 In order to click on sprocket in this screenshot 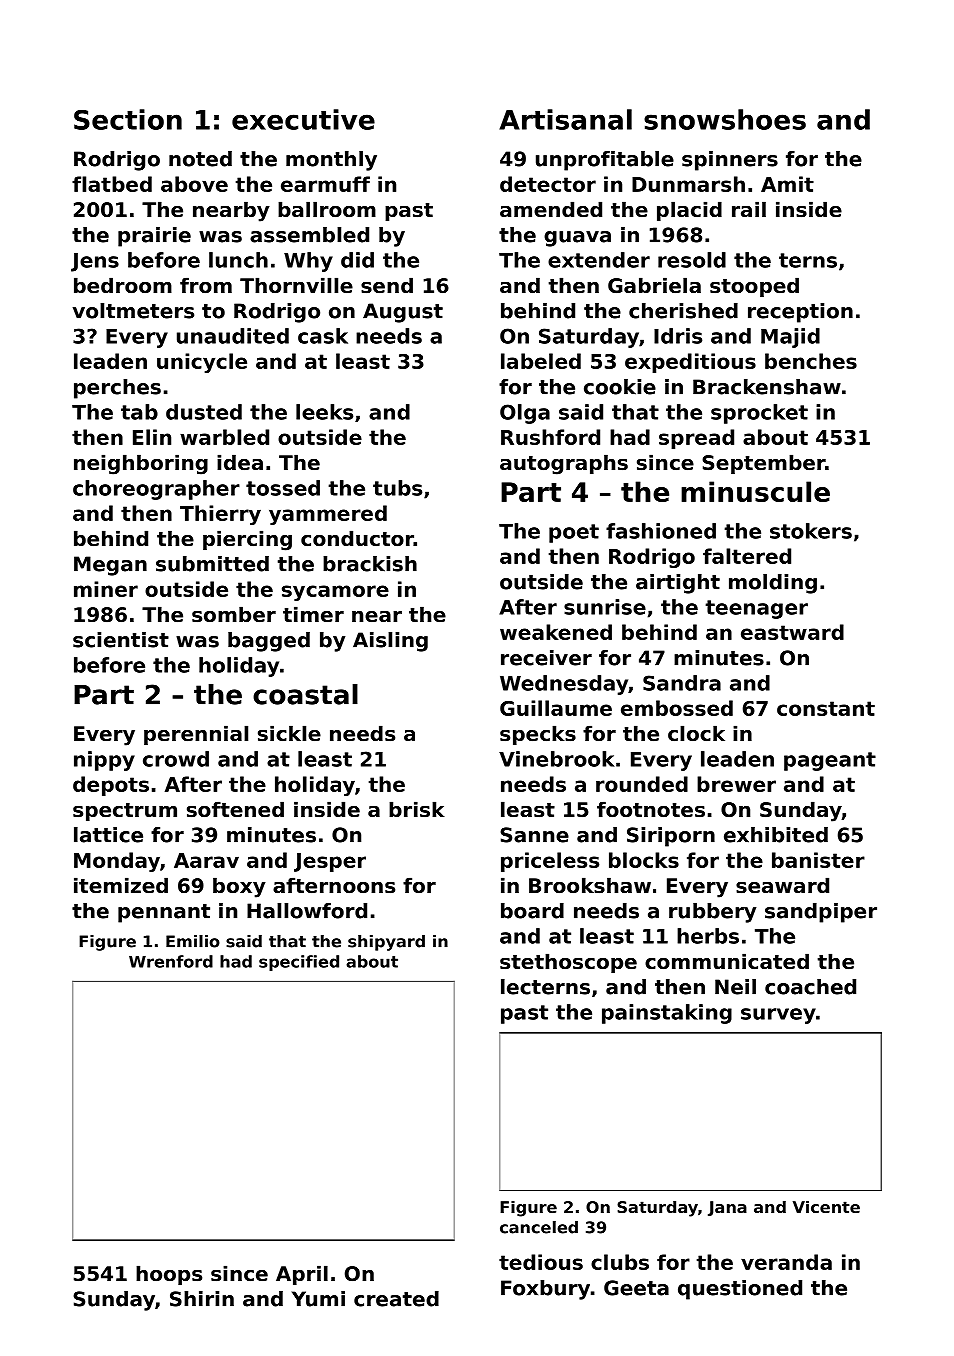, I will do `click(759, 414)`.
